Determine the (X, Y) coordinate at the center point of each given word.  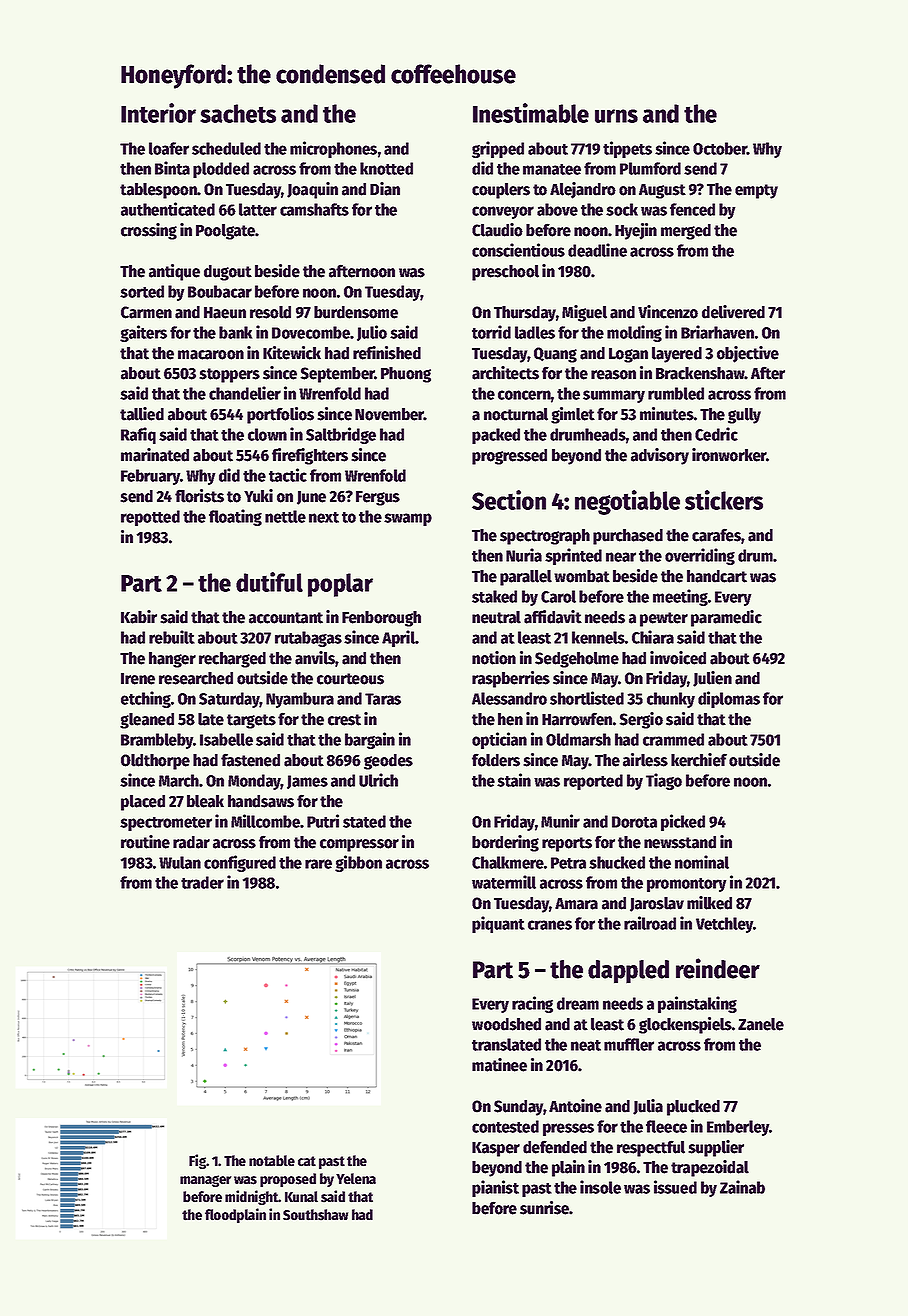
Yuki (258, 496)
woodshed (506, 1024)
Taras (383, 699)
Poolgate (225, 232)
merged (686, 232)
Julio (372, 333)
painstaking (697, 1004)
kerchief (699, 760)
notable (272, 1161)
